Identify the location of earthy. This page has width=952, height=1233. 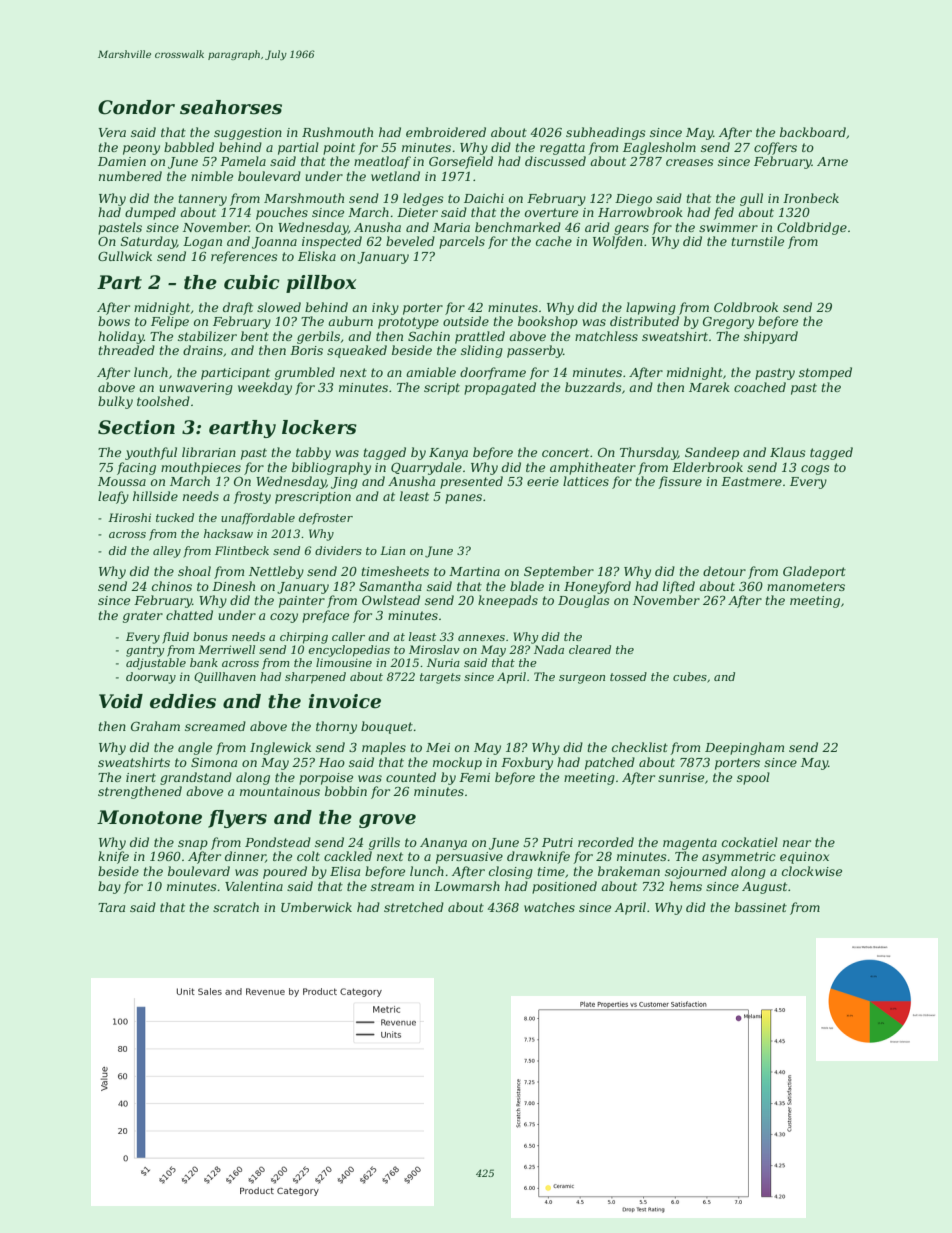
(242, 429).
